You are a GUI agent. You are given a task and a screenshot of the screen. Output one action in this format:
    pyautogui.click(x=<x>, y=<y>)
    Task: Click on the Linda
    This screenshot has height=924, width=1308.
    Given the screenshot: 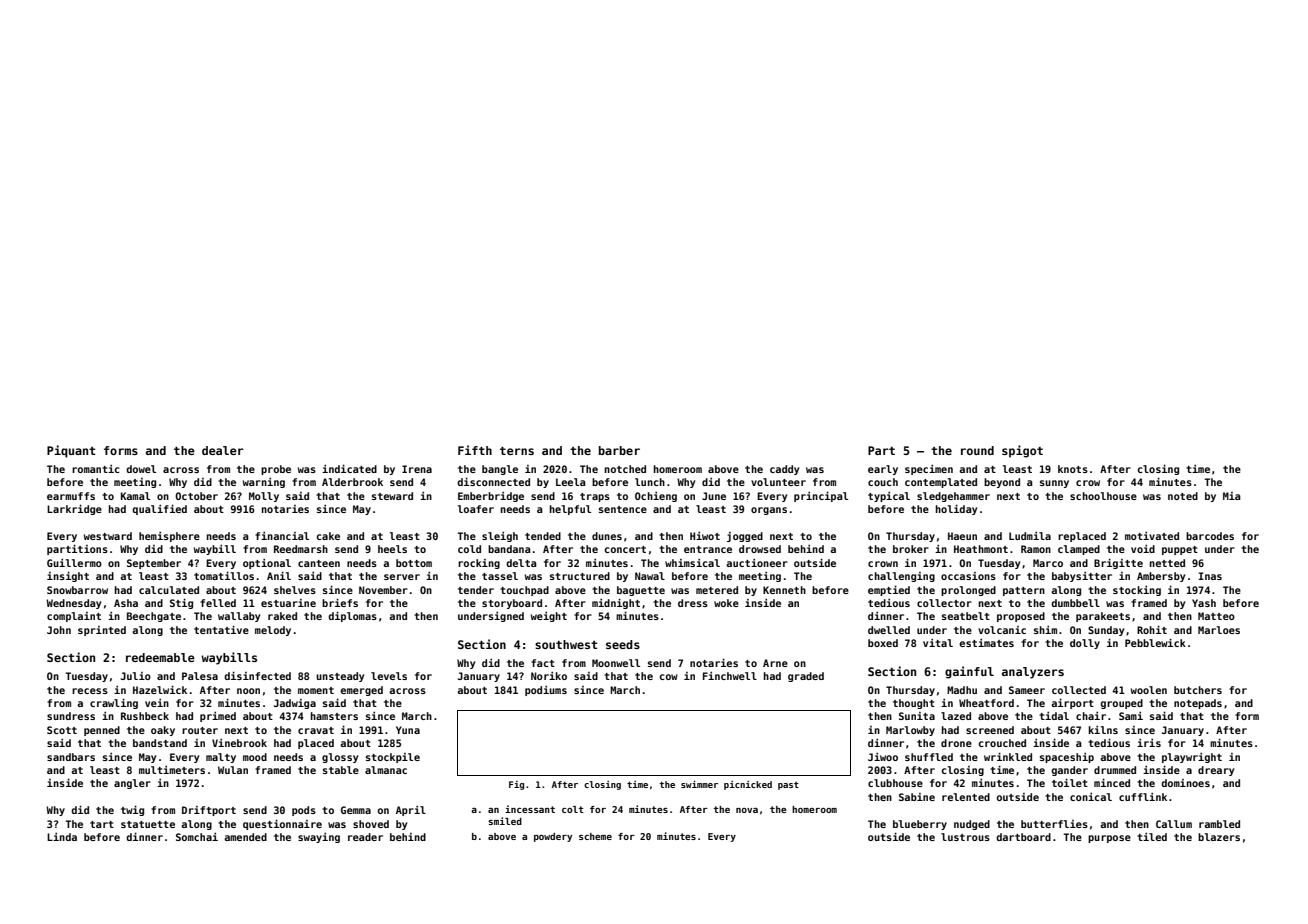 What is the action you would take?
    pyautogui.click(x=62, y=837)
